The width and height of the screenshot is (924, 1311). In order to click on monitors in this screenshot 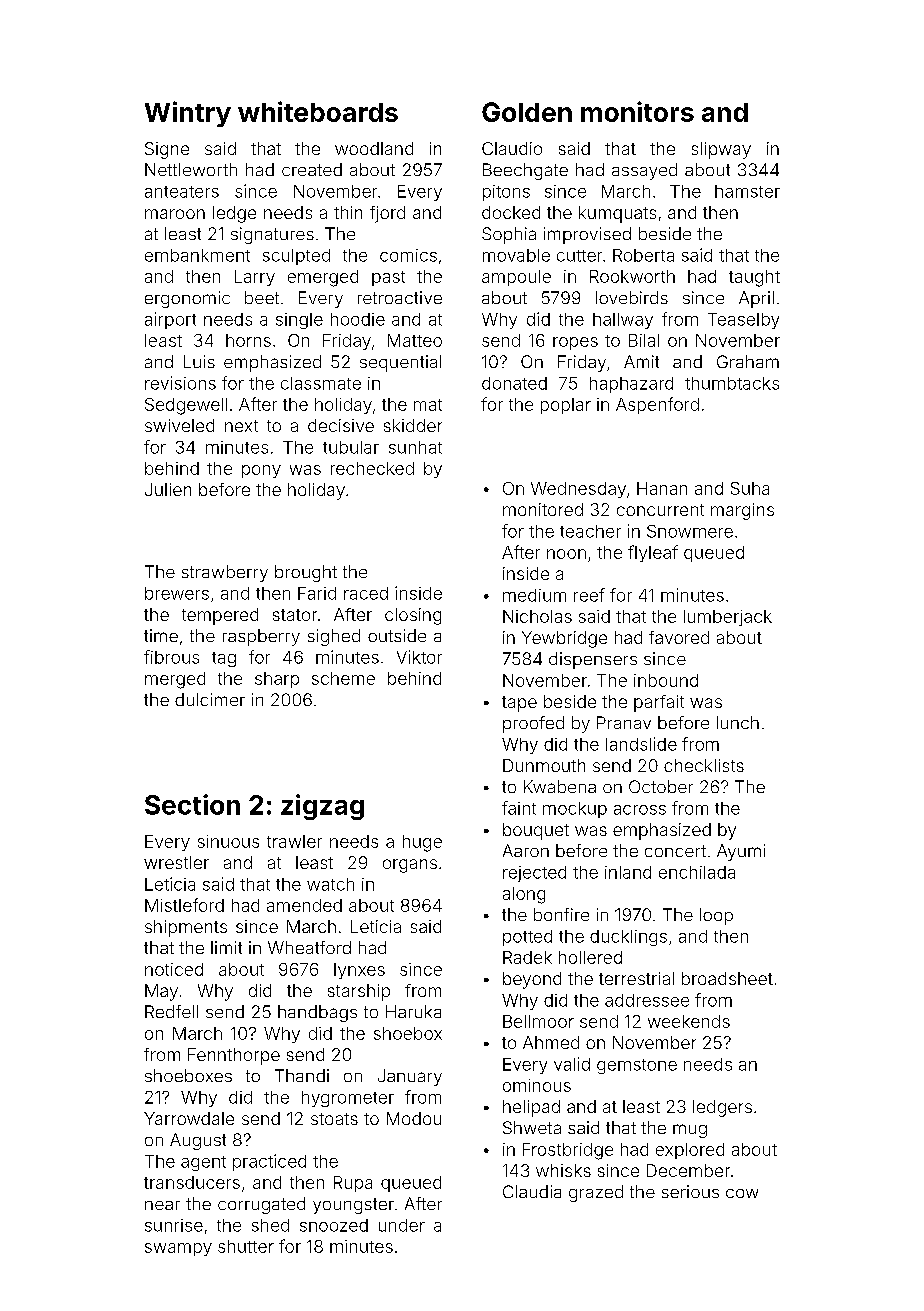, I will do `click(637, 111)`.
